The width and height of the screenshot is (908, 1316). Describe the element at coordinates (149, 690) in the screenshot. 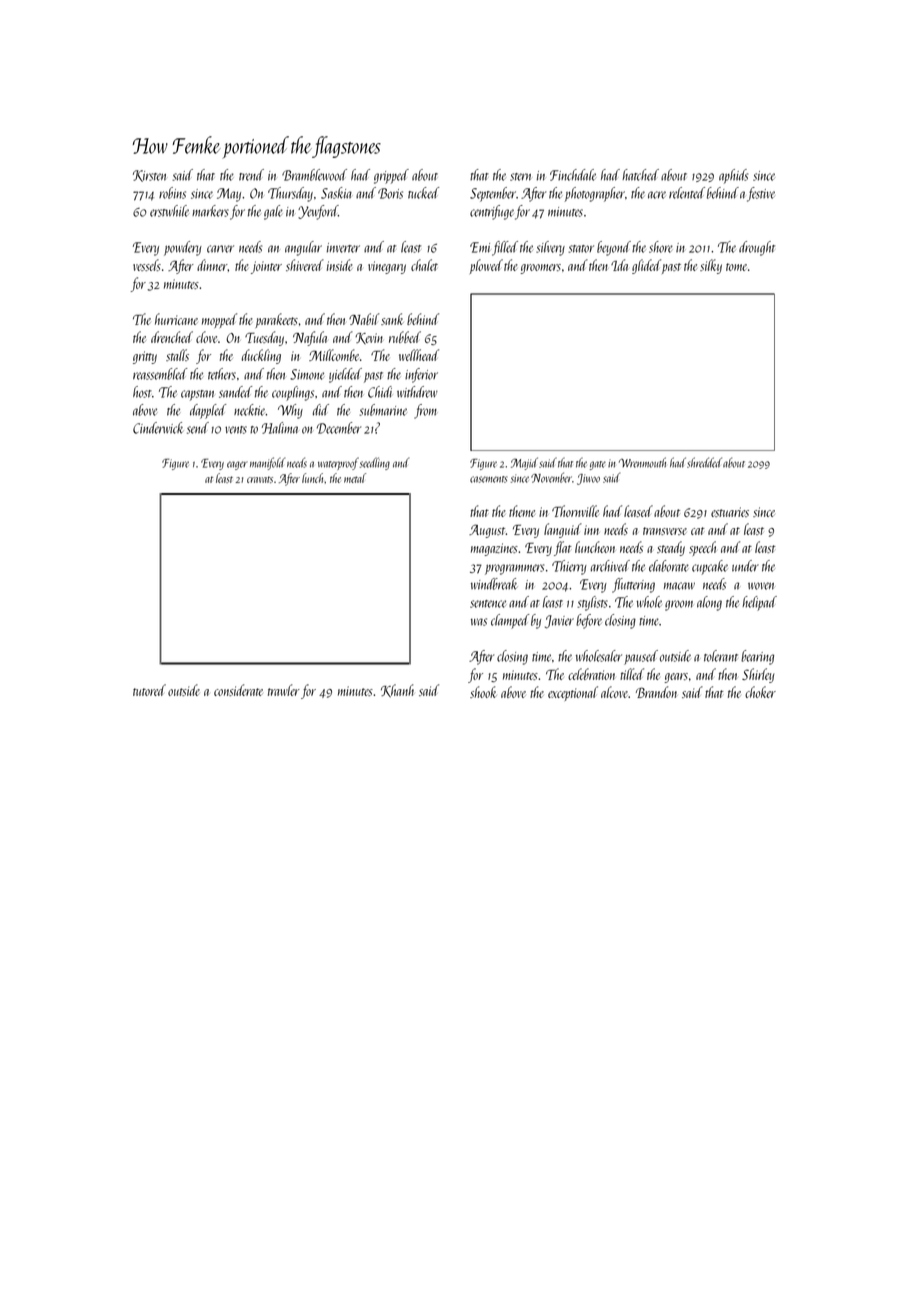

I see `tutored` at that location.
